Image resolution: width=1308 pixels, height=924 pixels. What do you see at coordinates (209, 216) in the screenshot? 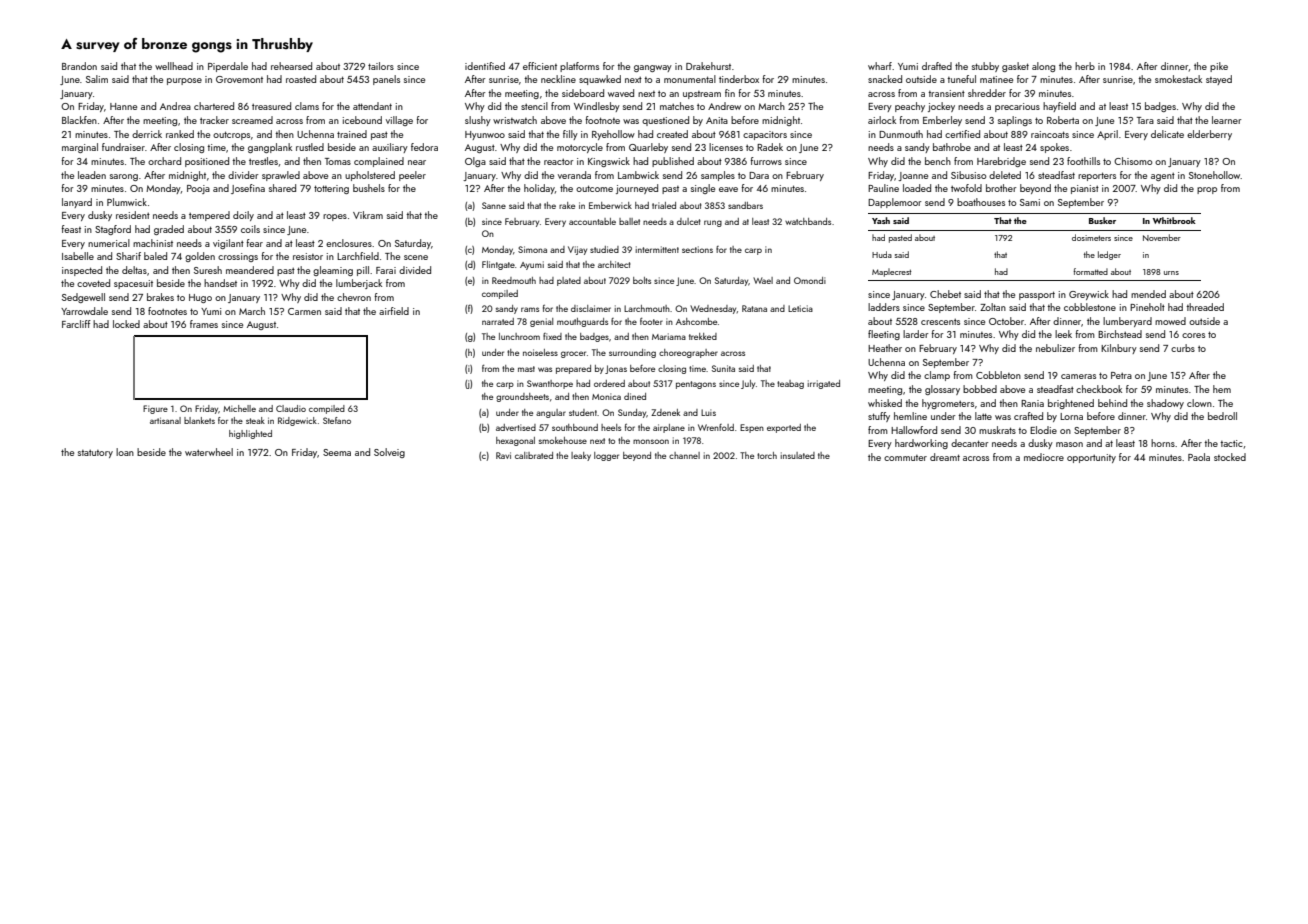
I see `tempered` at bounding box center [209, 216].
